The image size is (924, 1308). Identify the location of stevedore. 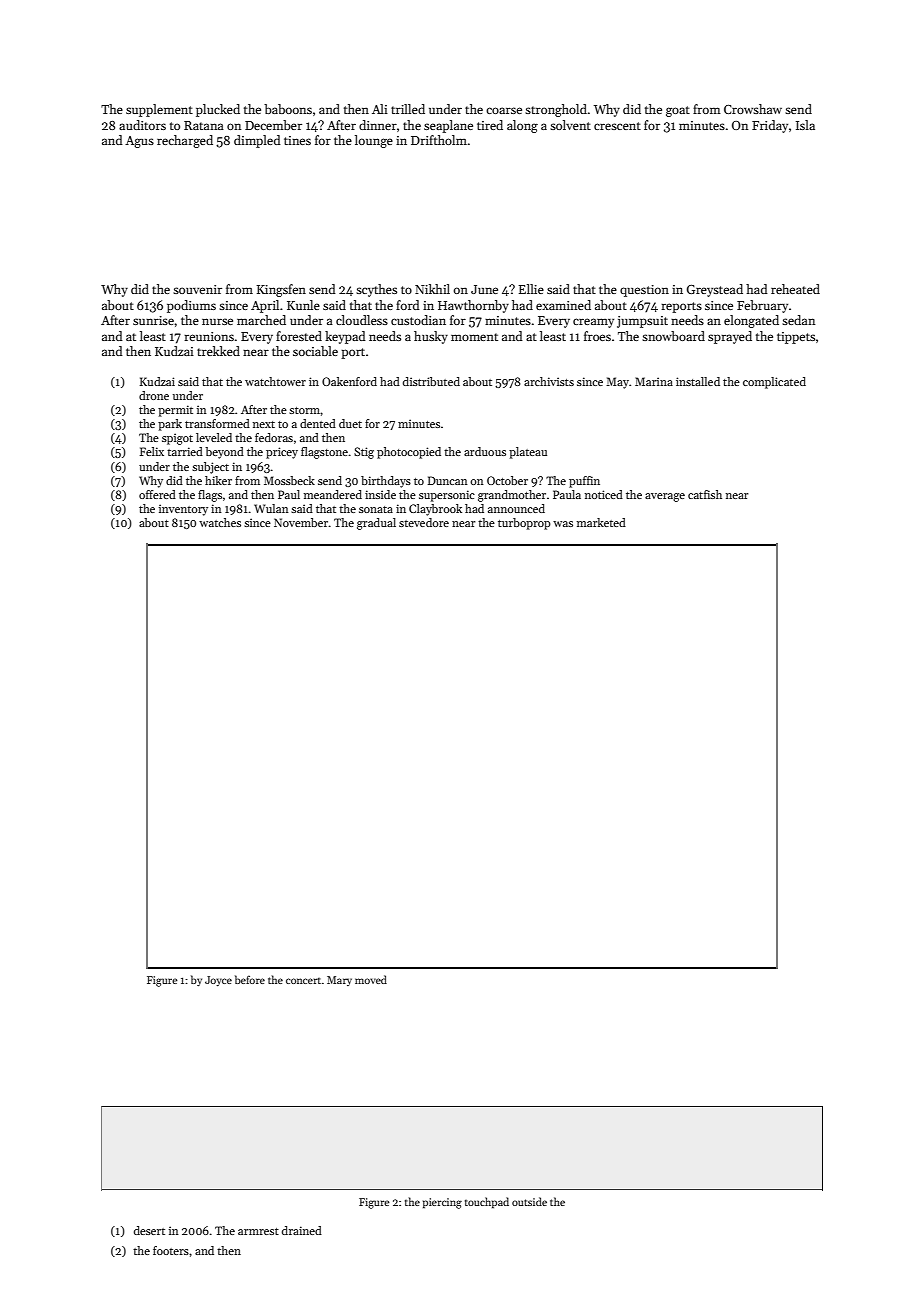
(424, 522).
